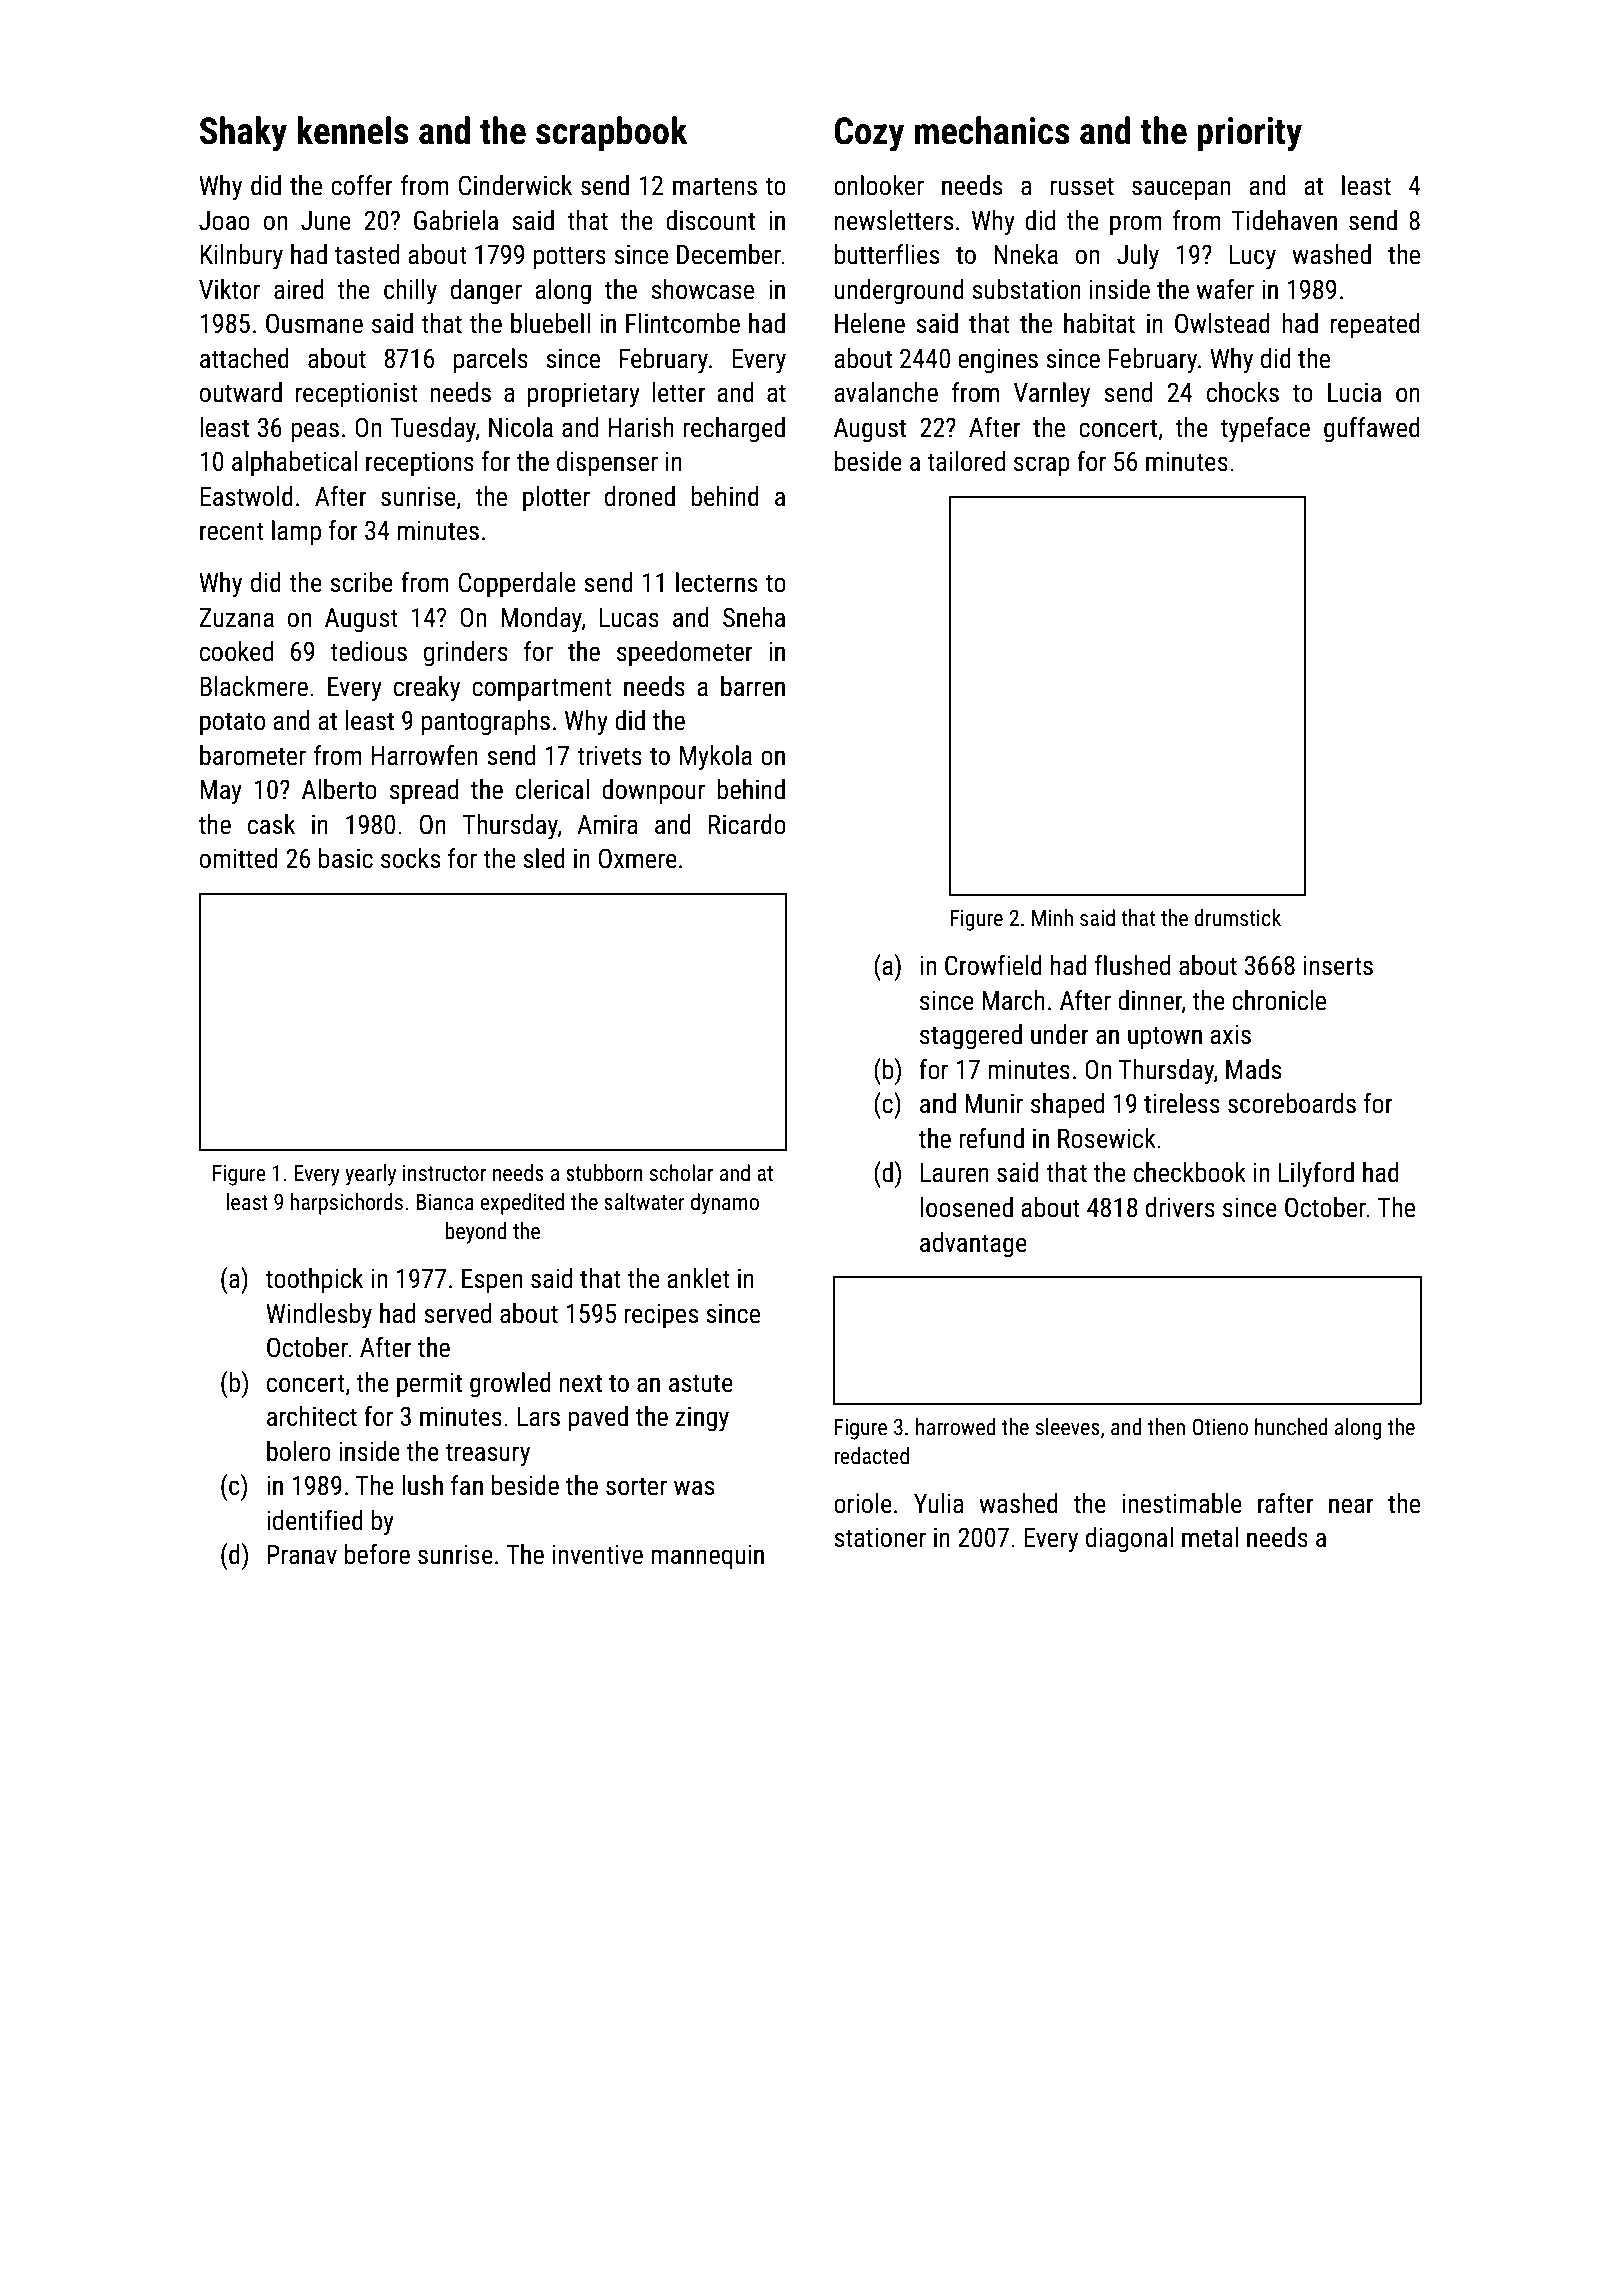  I want to click on anklet, so click(699, 1278).
